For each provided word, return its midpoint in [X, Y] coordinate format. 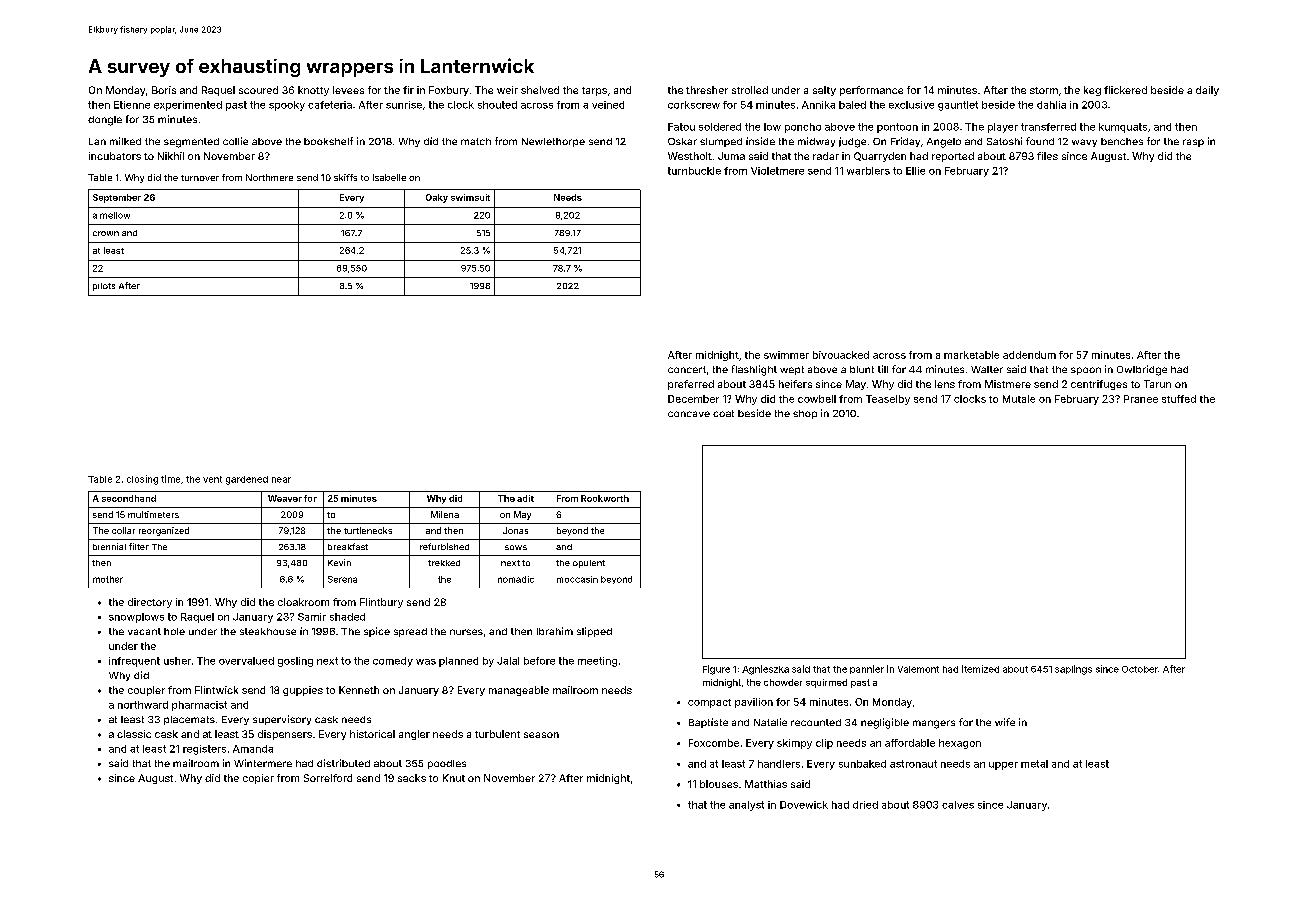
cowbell [817, 399]
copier [258, 779]
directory [150, 603]
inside [760, 141]
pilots [104, 287]
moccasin [577, 579]
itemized [980, 669]
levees [348, 90]
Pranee [1141, 399]
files [1047, 156]
